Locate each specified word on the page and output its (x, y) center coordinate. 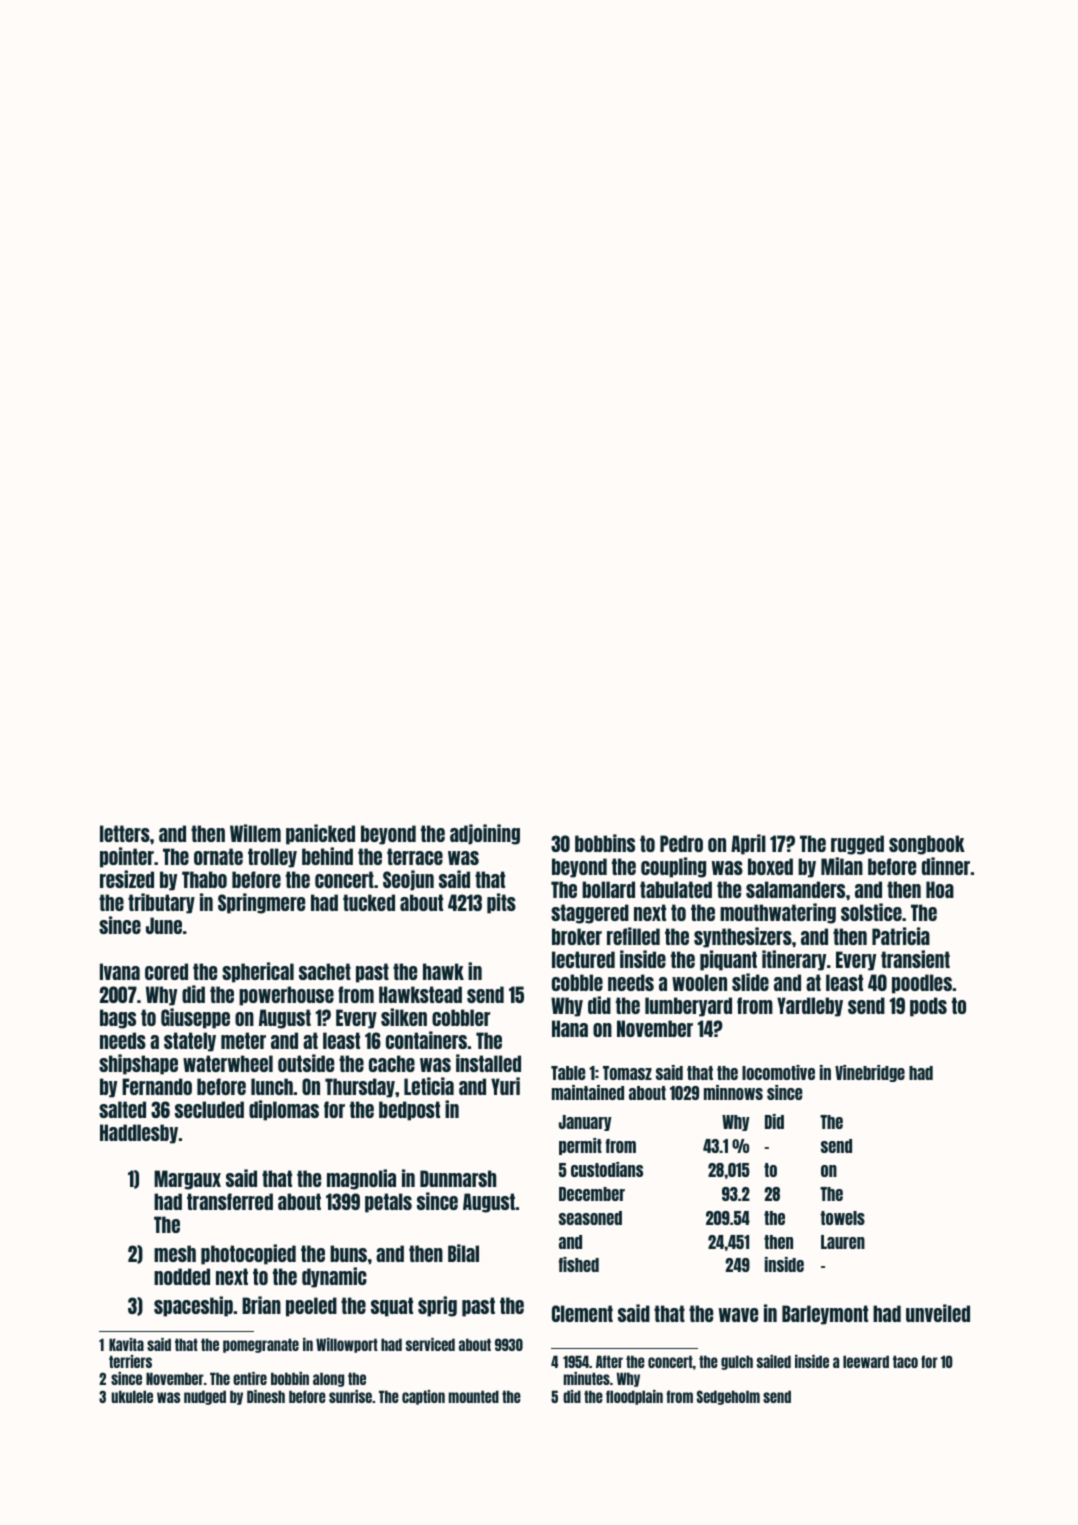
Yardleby (810, 1007)
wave (738, 1315)
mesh (175, 1253)
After (609, 1361)
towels (843, 1218)
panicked (320, 834)
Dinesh (266, 1396)
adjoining (485, 834)
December (592, 1194)
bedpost (409, 1111)
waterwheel (228, 1063)
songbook (927, 845)
